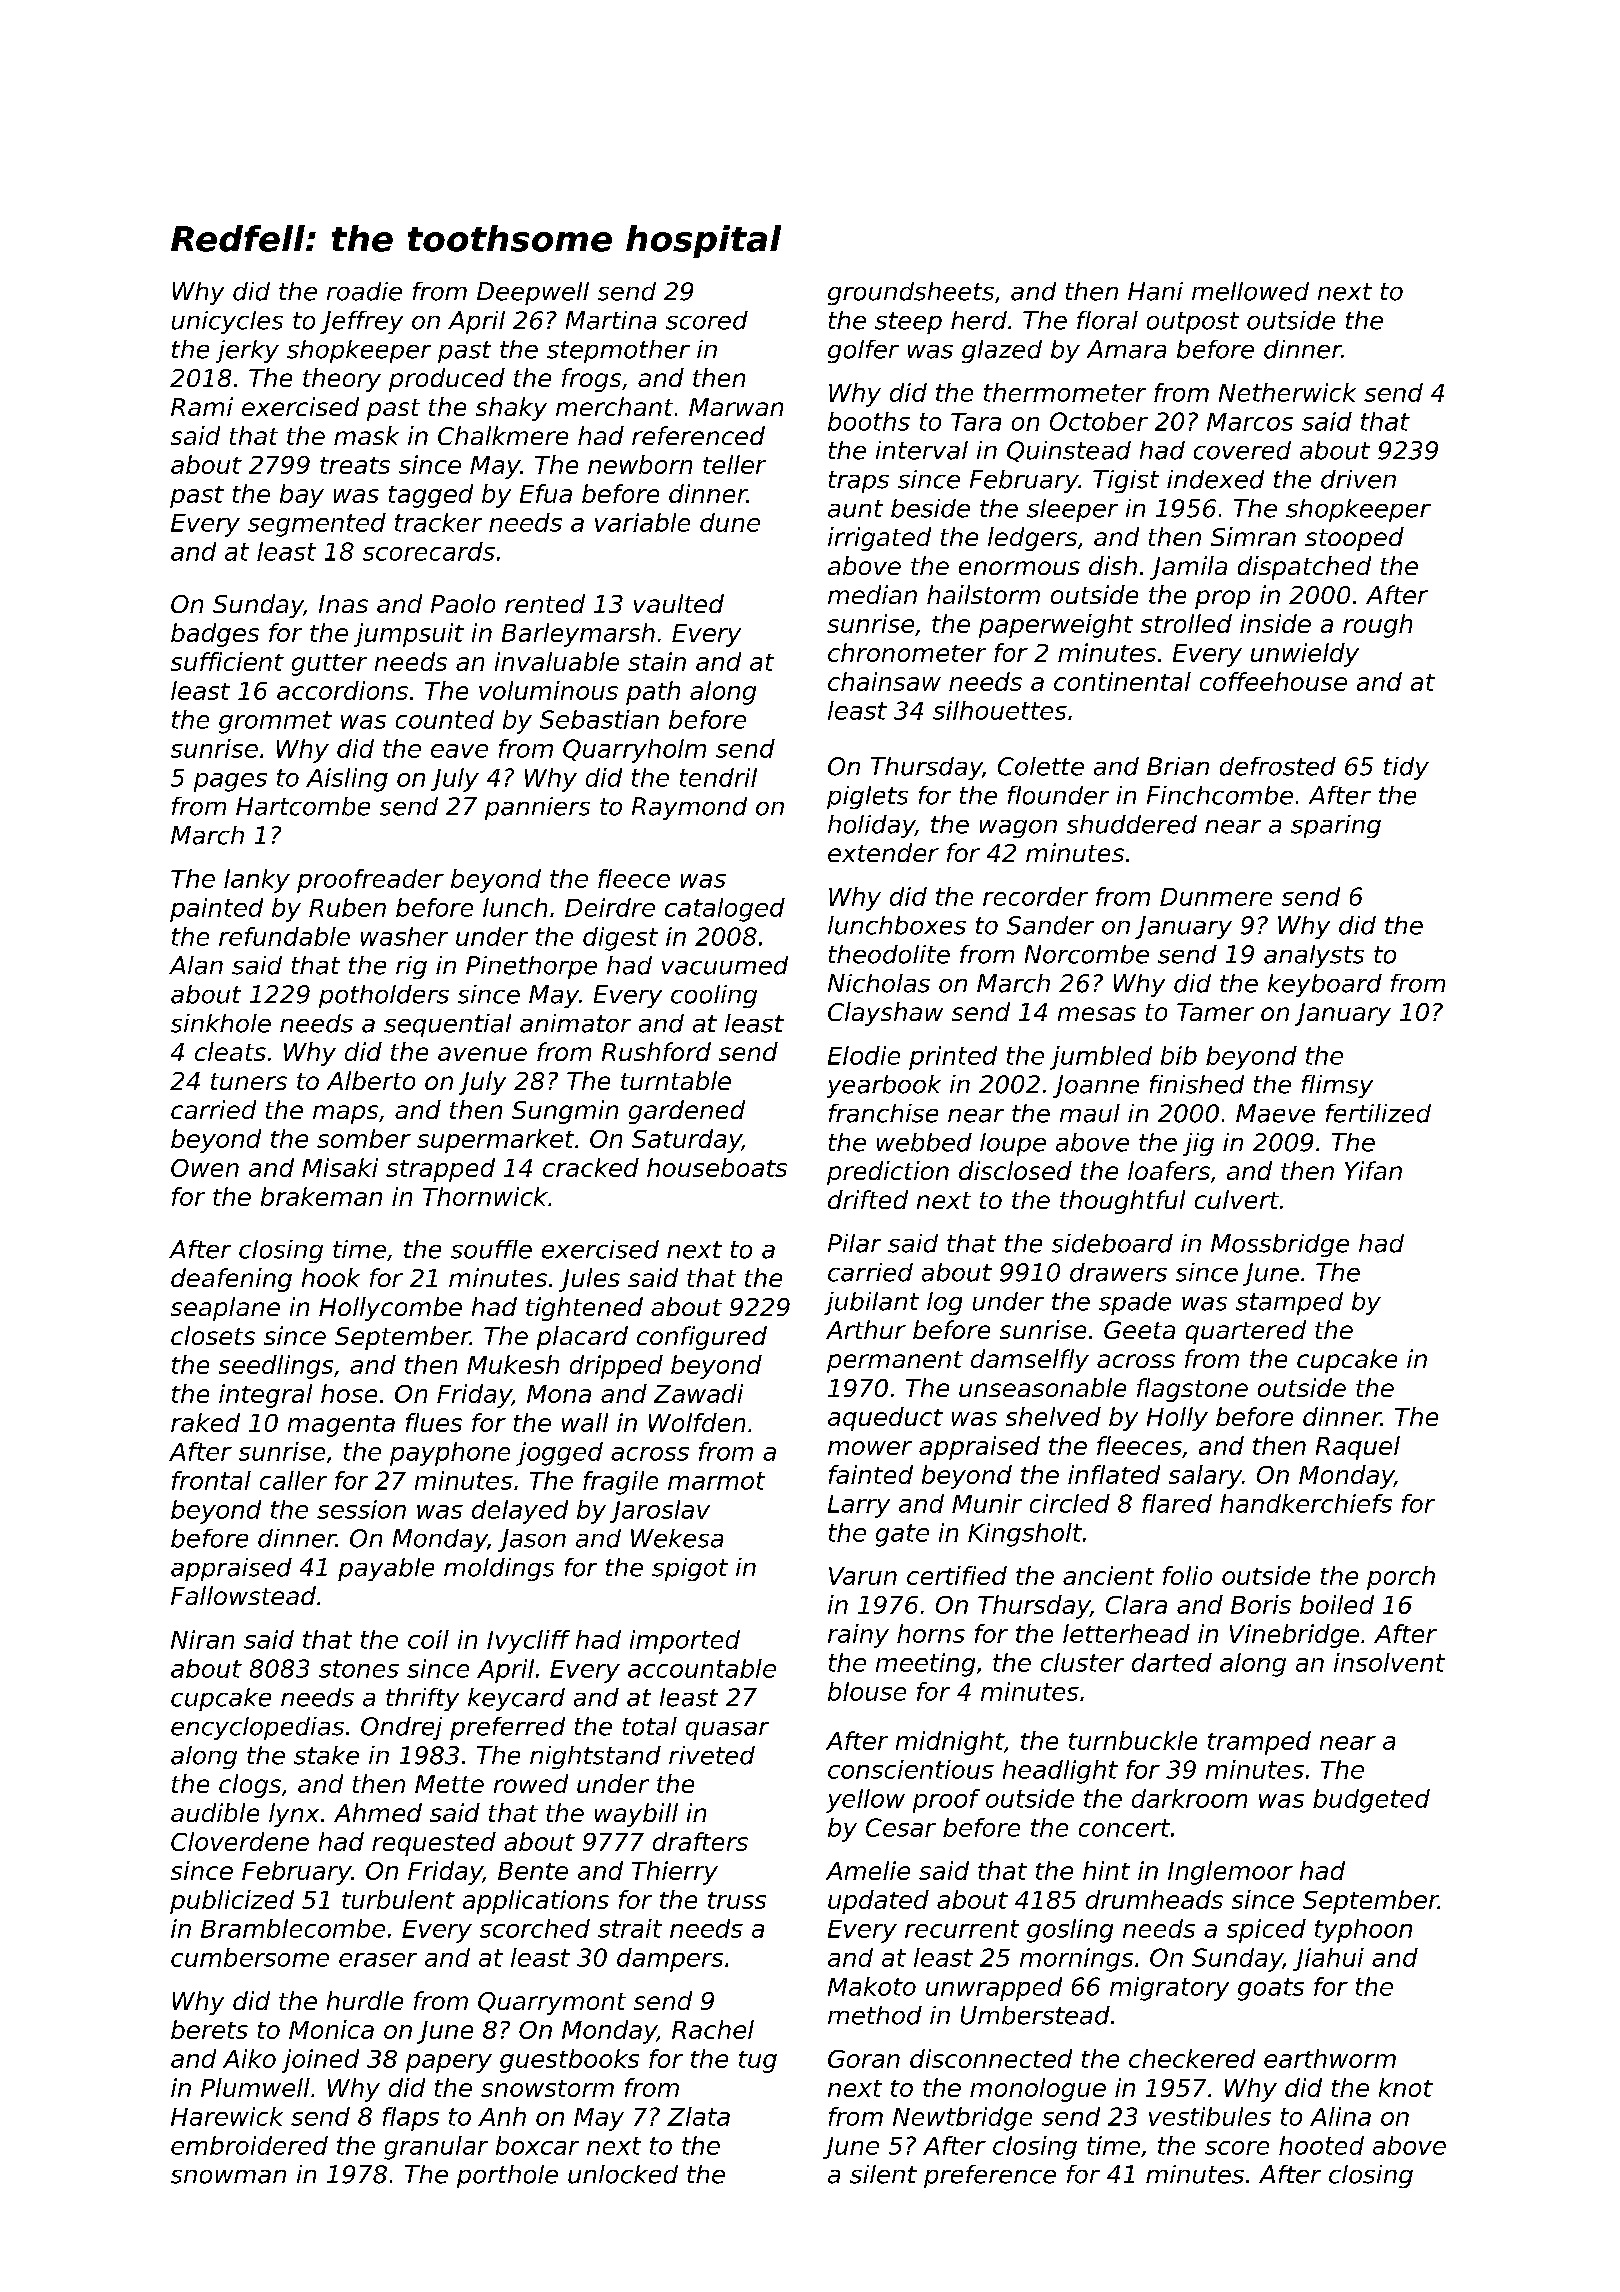 The image size is (1620, 2292). I want to click on sequential, so click(447, 1025).
